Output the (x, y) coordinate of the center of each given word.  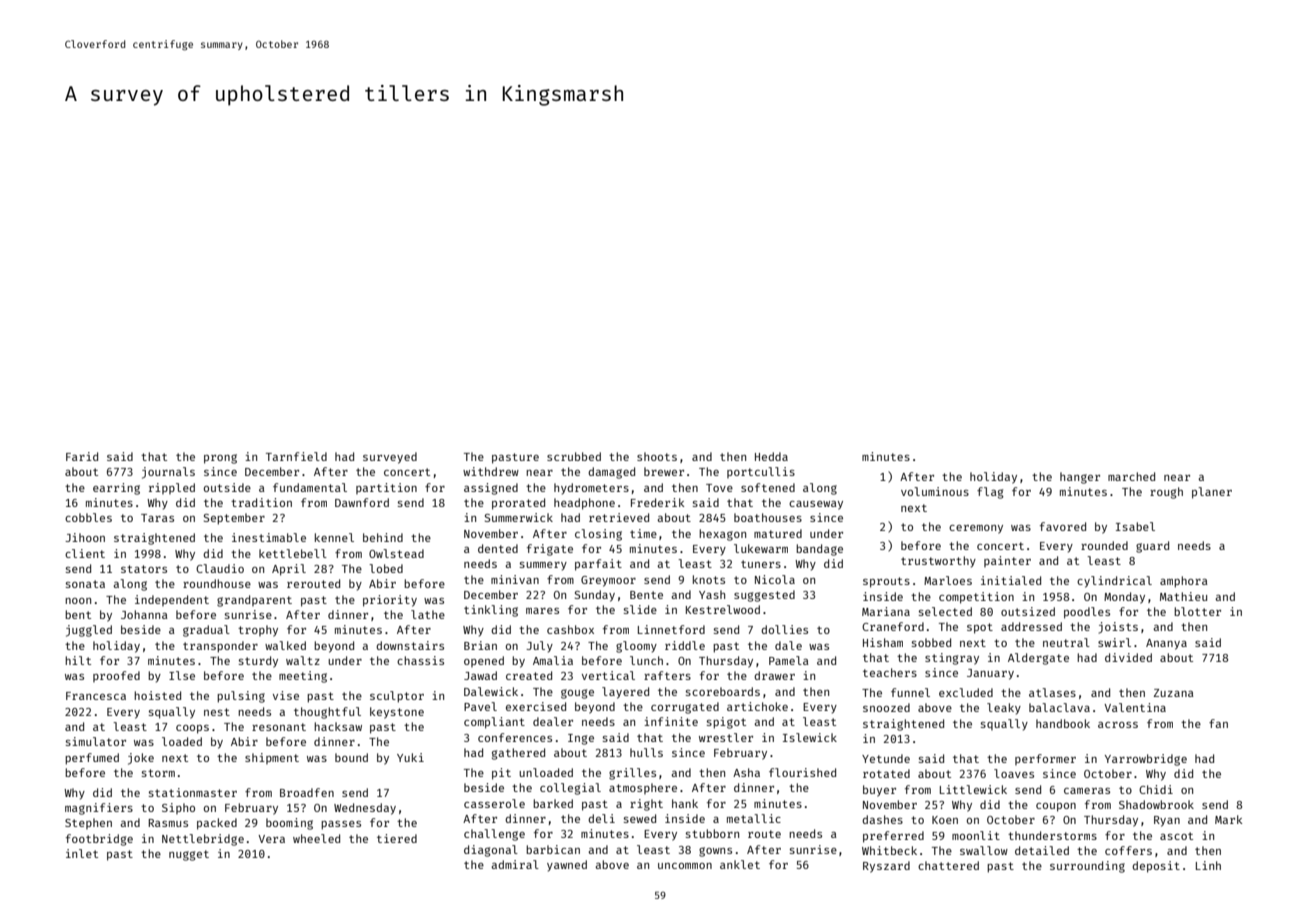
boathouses (768, 517)
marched (1131, 476)
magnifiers (99, 809)
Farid (82, 456)
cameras (1087, 791)
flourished (802, 772)
